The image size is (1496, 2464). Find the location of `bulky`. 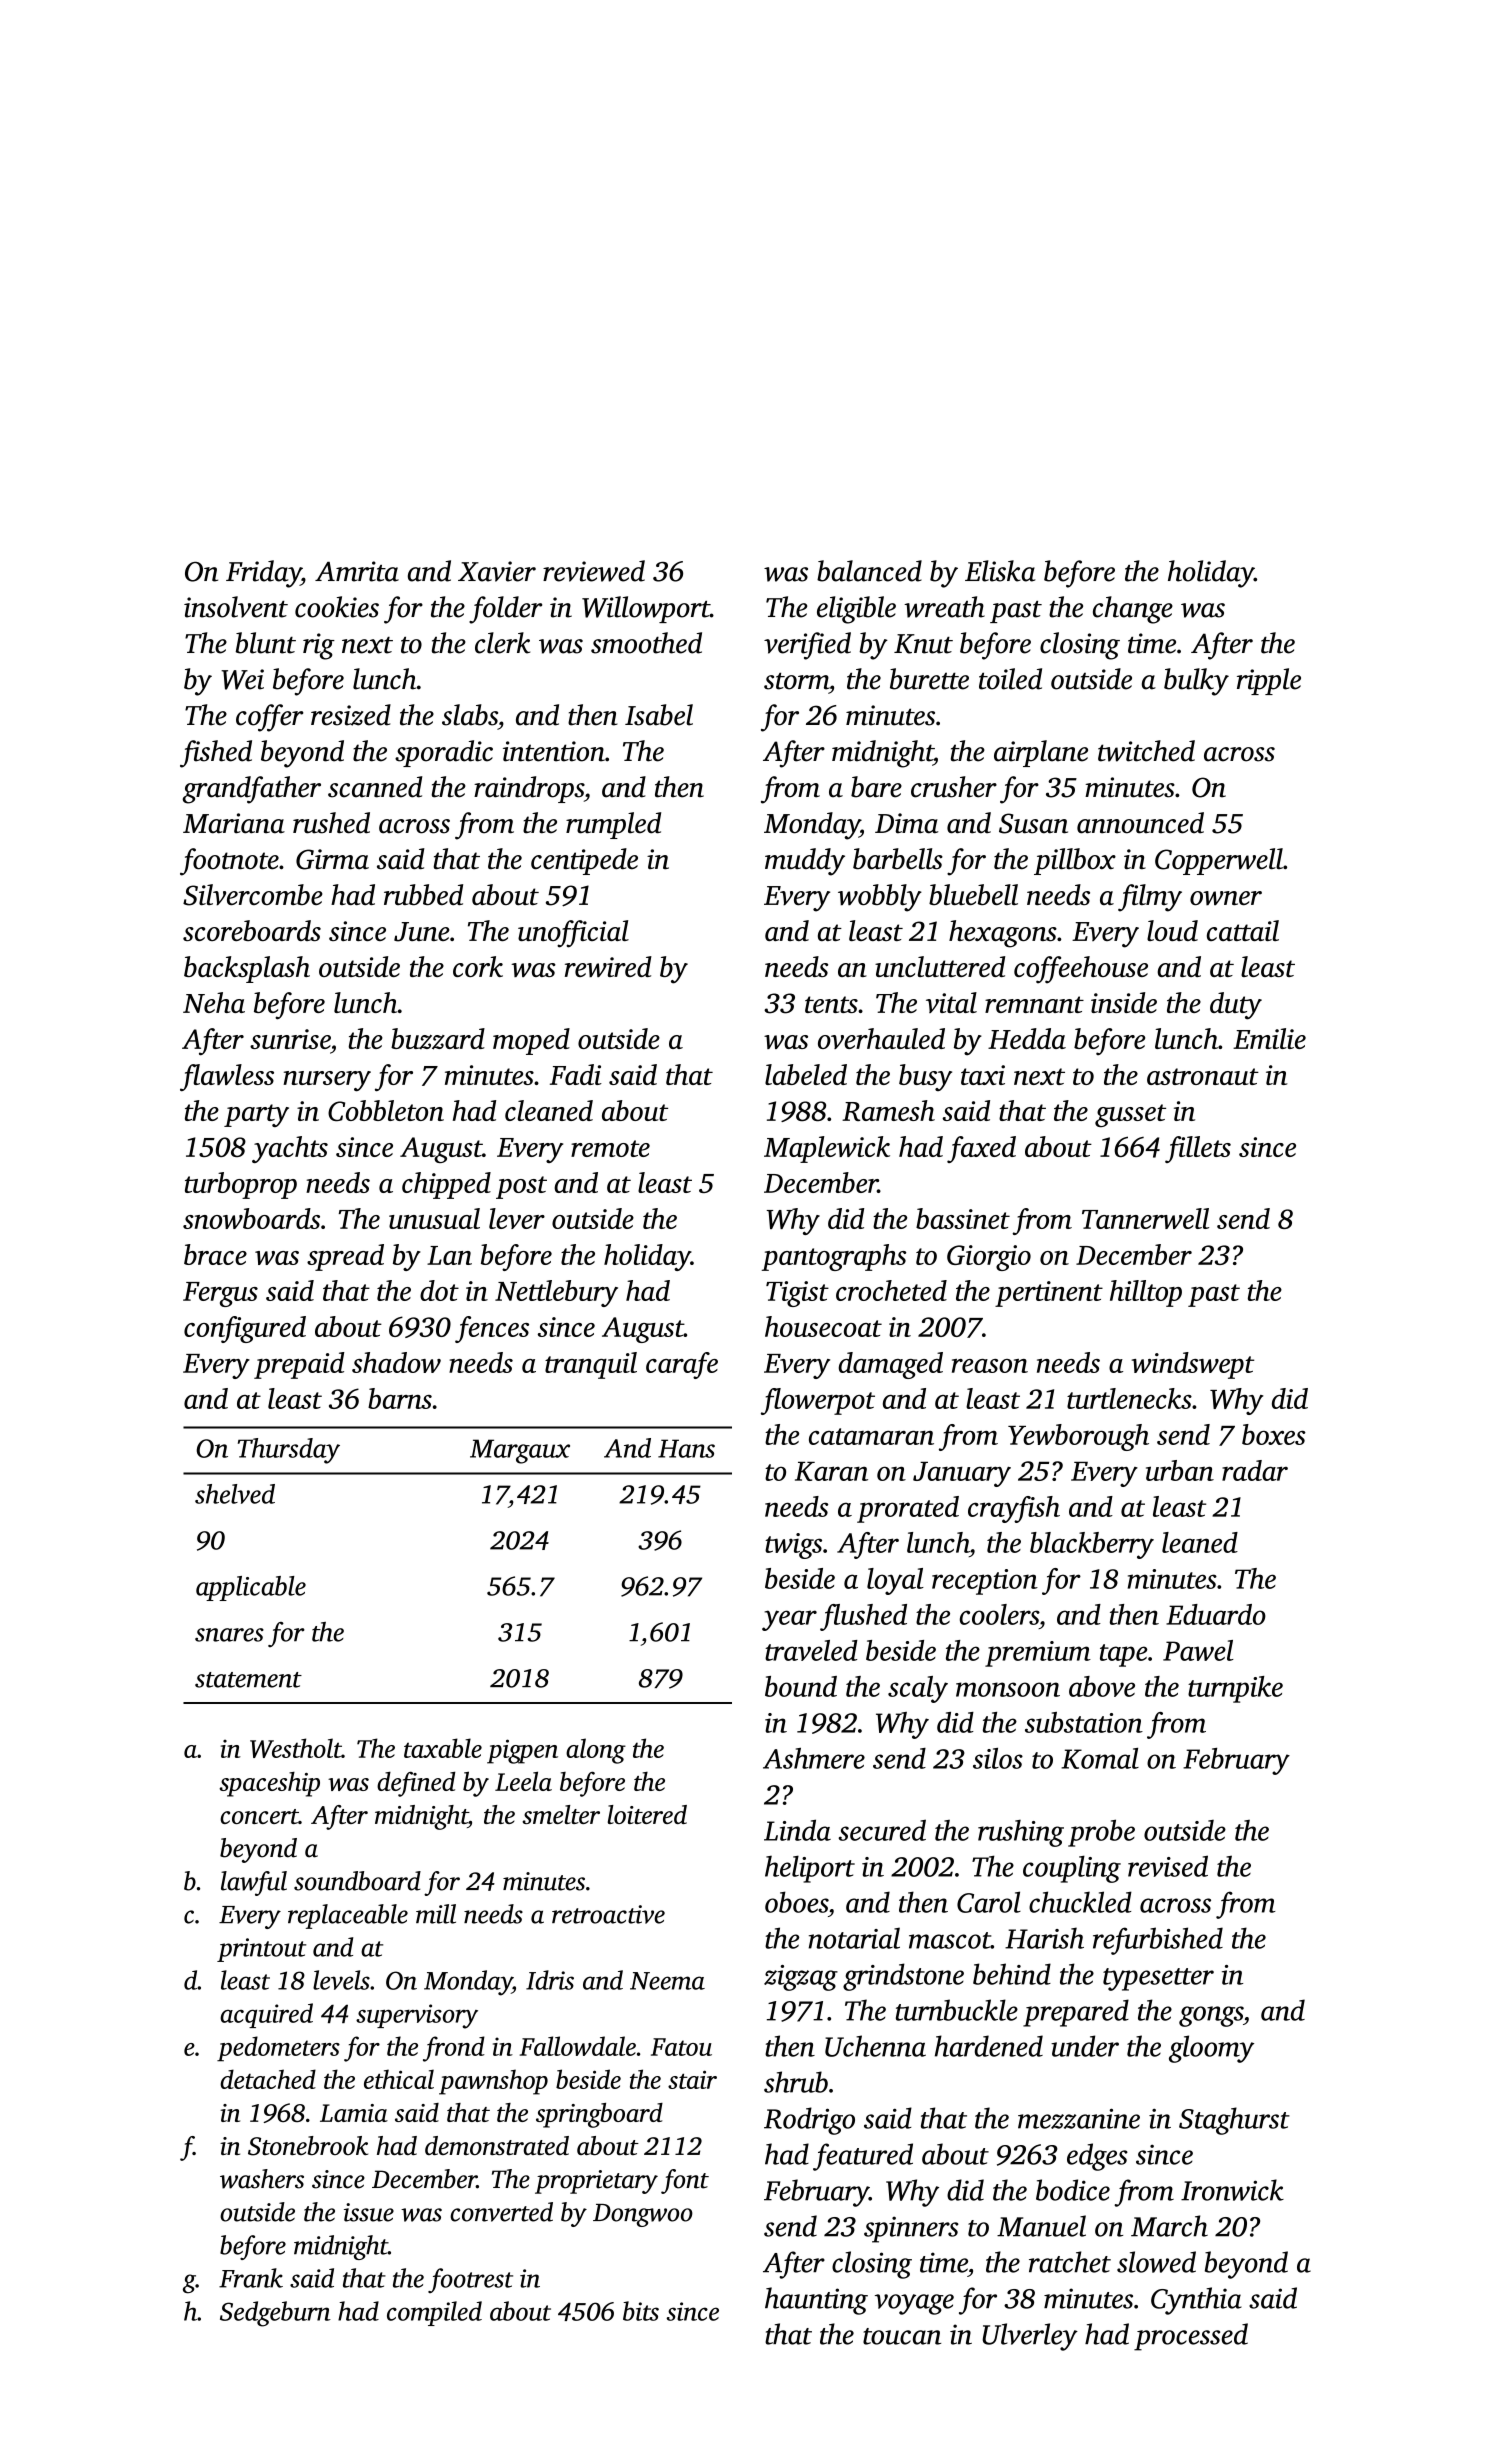

bulky is located at coordinates (1196, 682).
